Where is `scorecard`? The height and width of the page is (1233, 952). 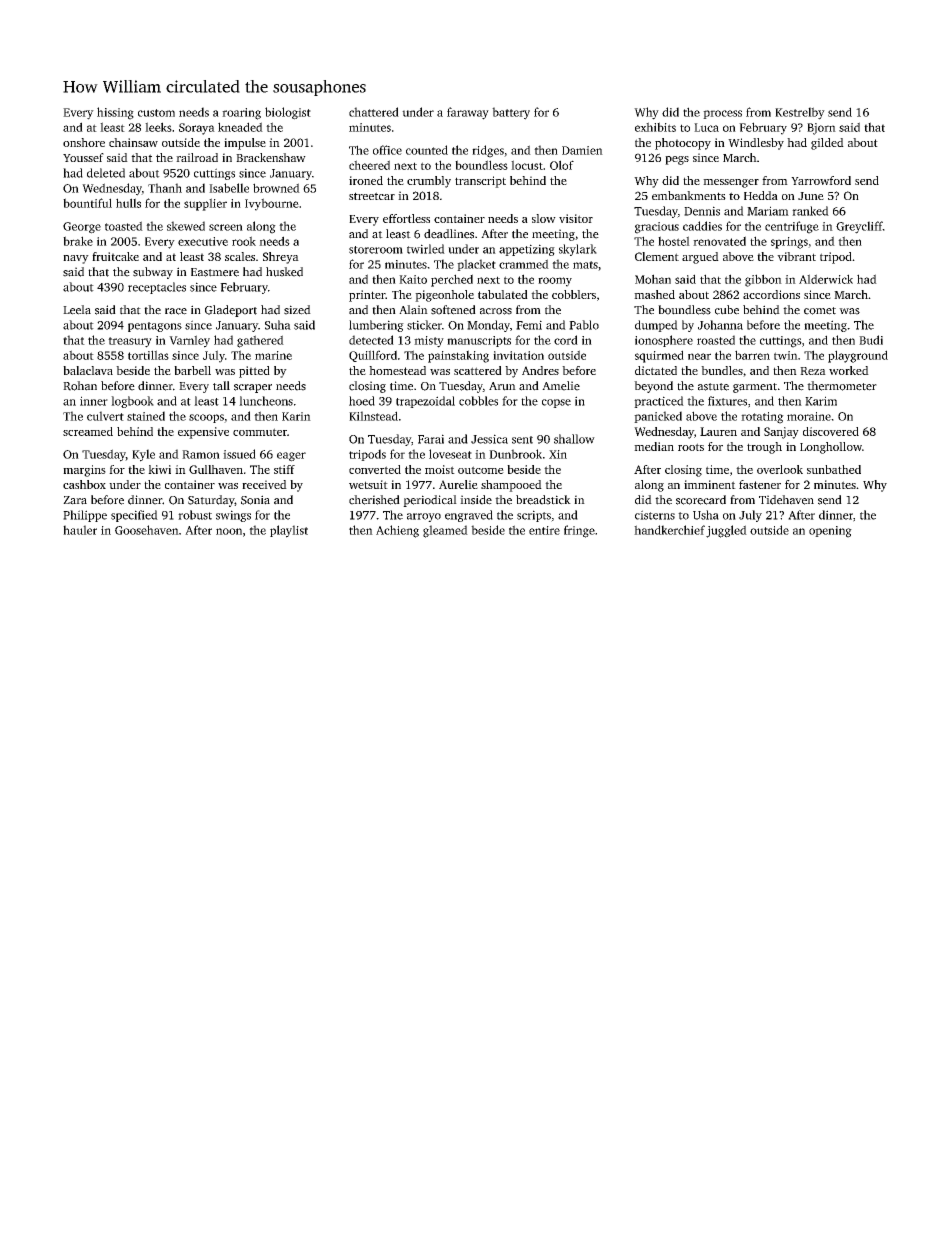
scorecard is located at coordinates (701, 500).
